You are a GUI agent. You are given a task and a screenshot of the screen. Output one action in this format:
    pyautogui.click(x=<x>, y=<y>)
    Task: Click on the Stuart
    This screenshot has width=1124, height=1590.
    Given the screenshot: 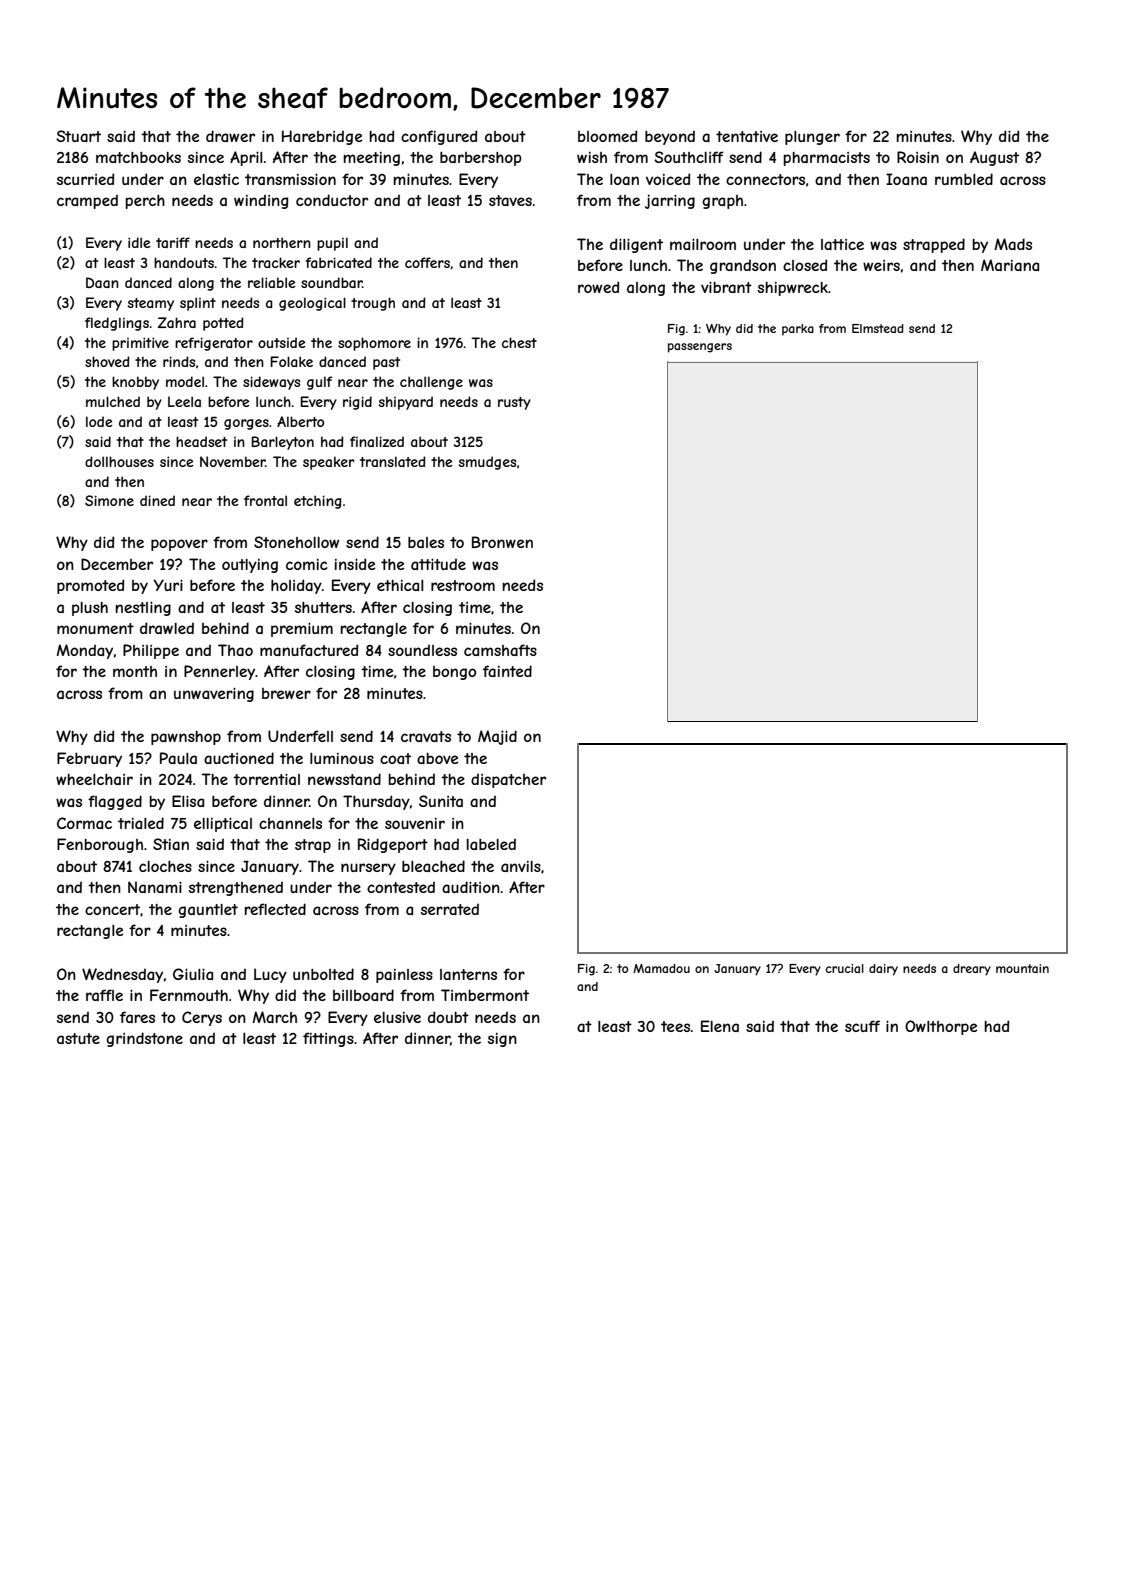 What is the action you would take?
    pyautogui.click(x=78, y=136)
